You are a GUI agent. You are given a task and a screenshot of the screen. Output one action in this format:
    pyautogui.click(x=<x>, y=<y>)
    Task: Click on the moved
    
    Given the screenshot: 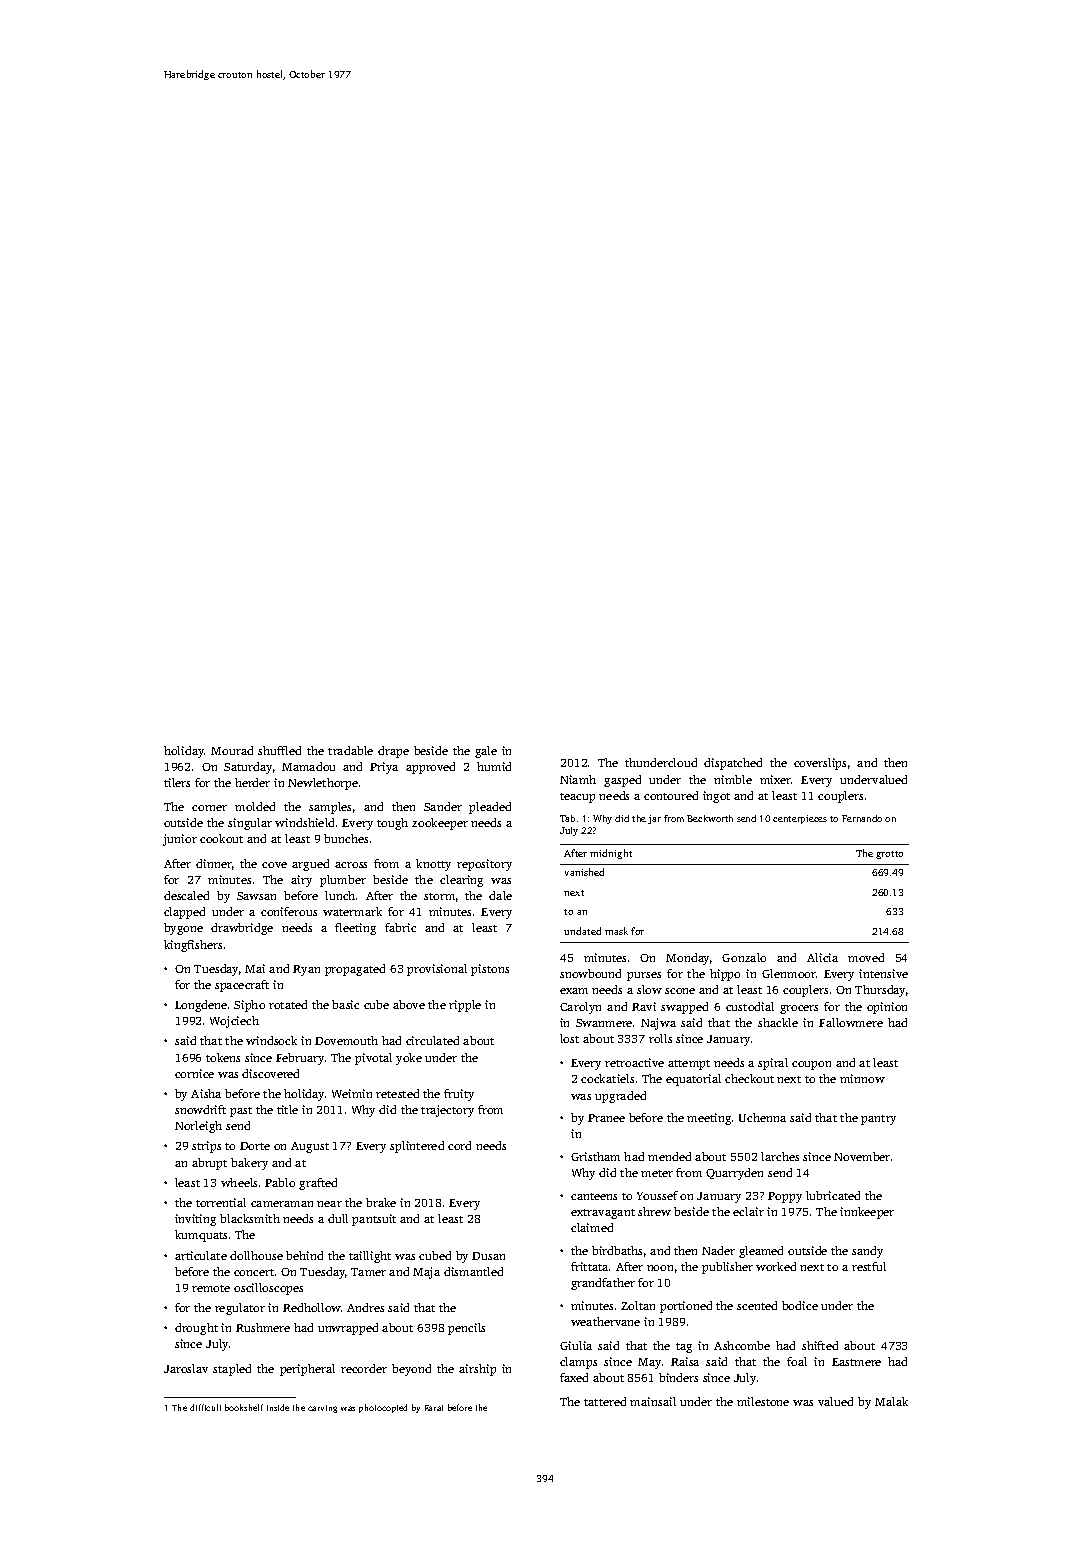 What is the action you would take?
    pyautogui.click(x=866, y=957)
